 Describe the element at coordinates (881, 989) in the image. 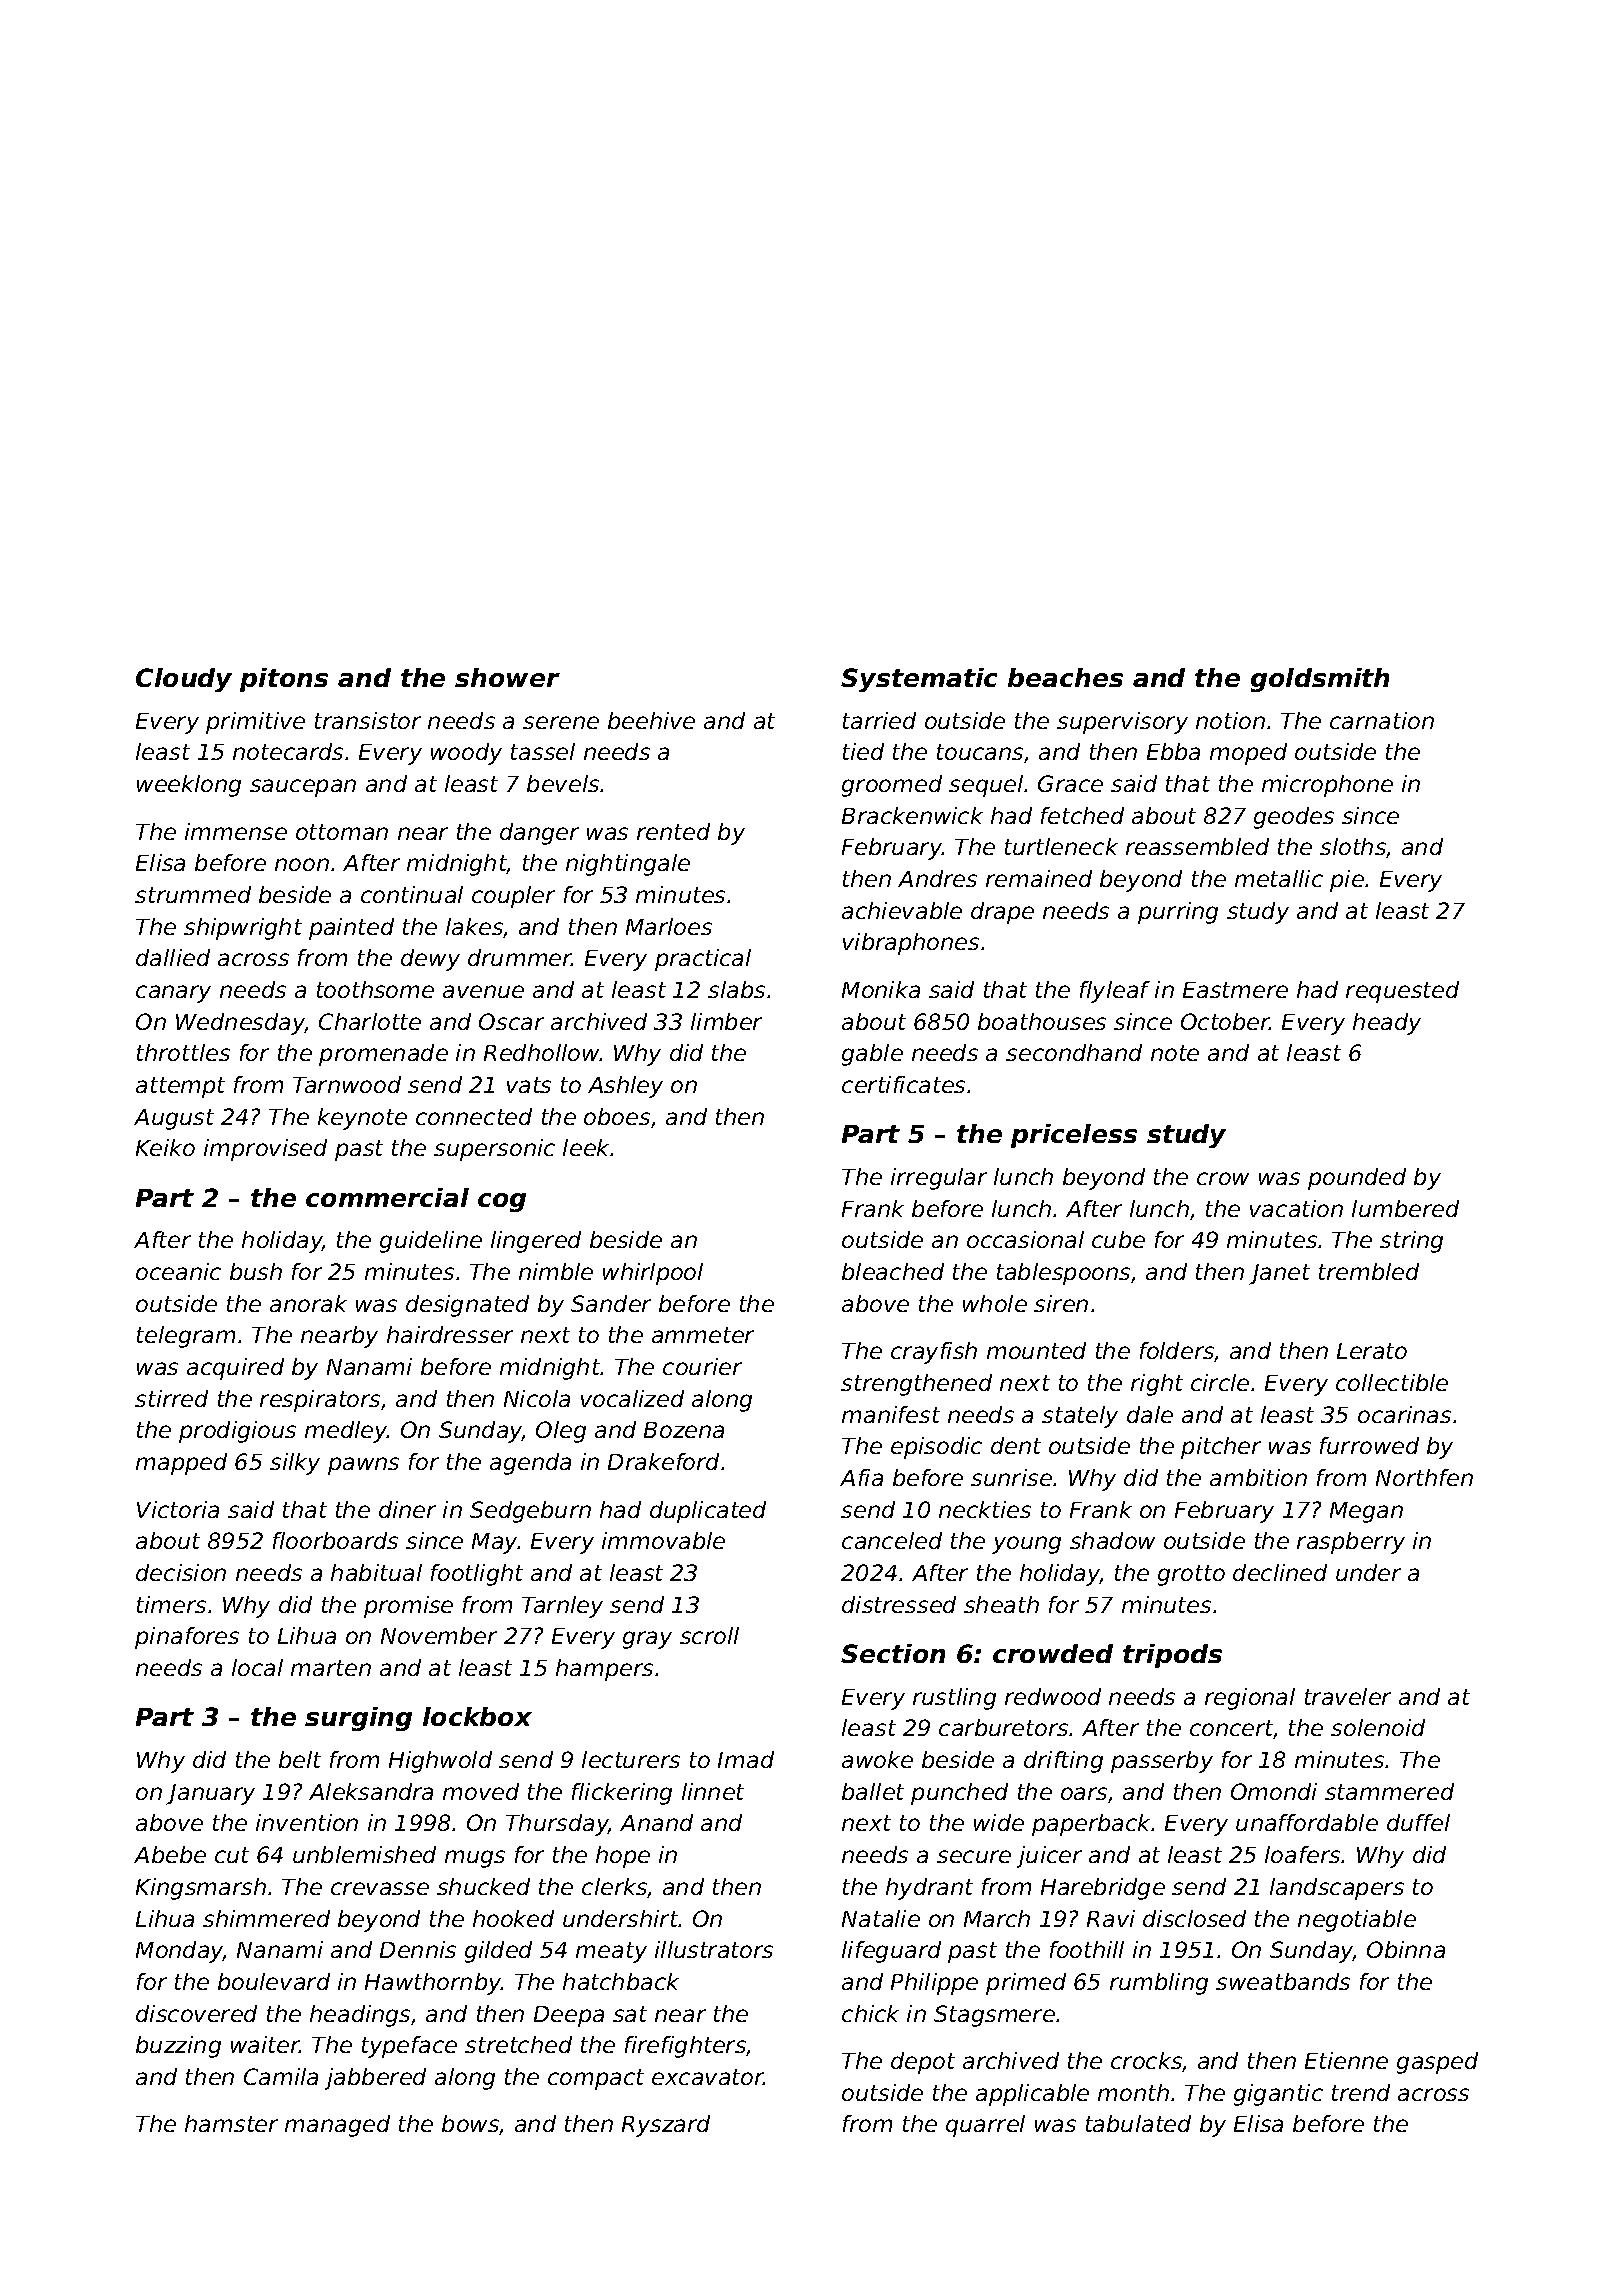

I see `Monika` at that location.
